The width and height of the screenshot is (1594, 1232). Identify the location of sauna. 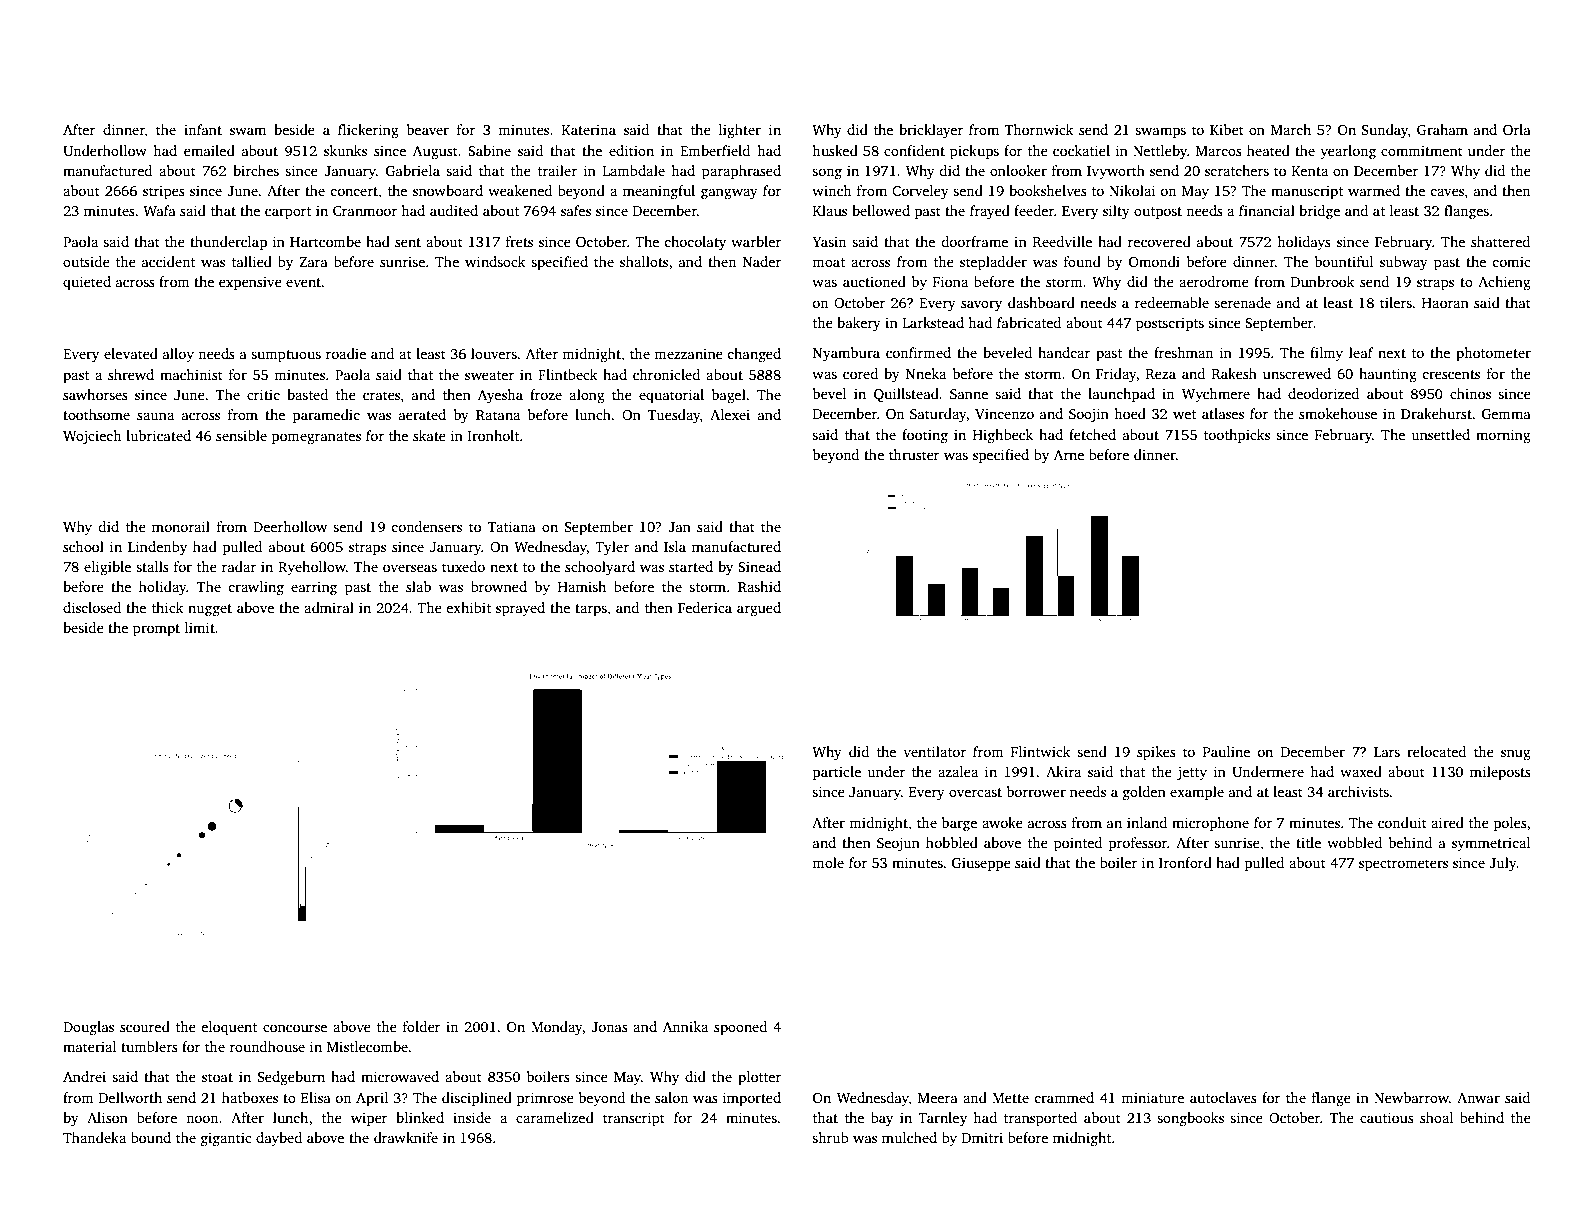
(155, 416).
